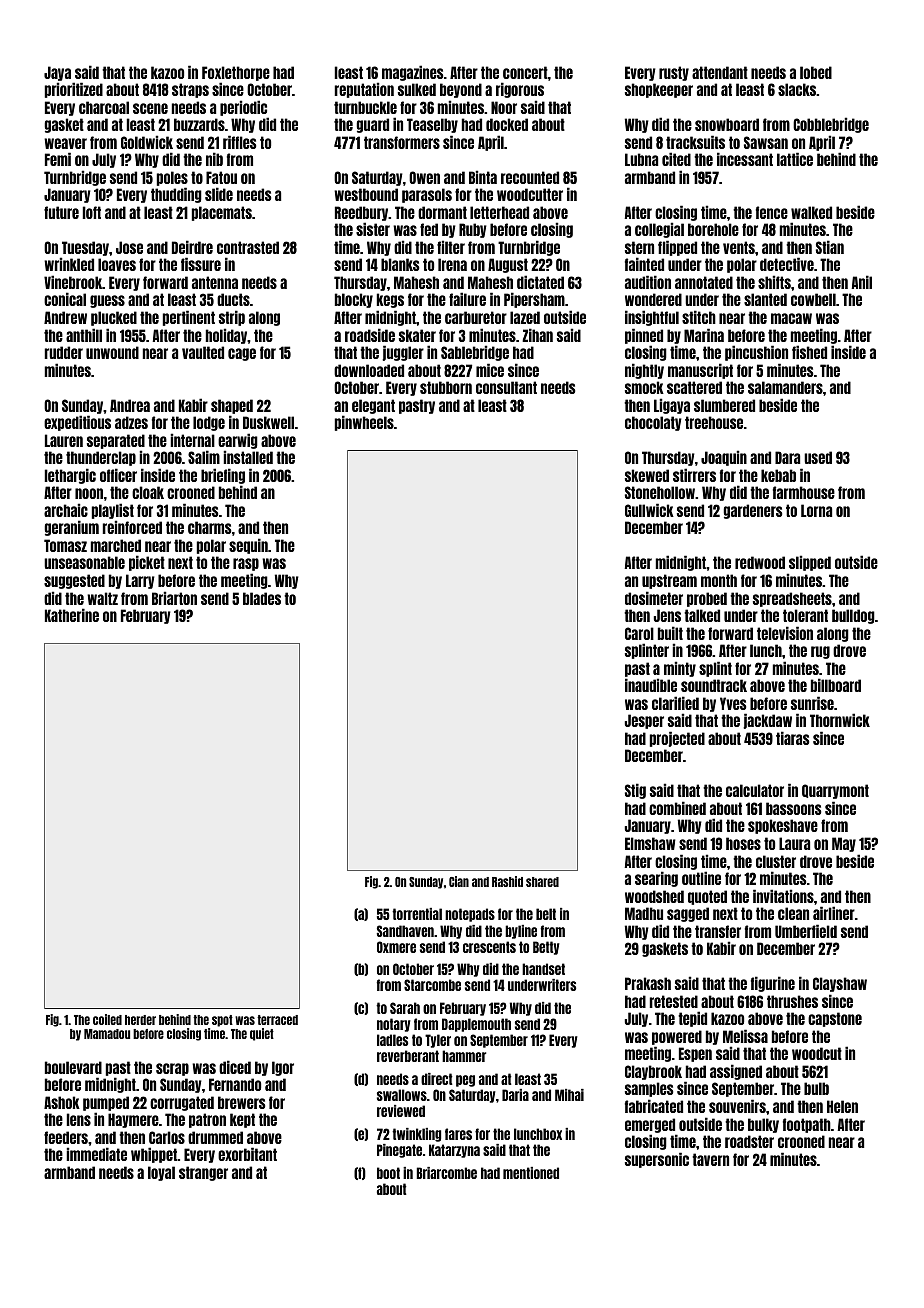  What do you see at coordinates (641, 159) in the screenshot?
I see `Lubna` at bounding box center [641, 159].
